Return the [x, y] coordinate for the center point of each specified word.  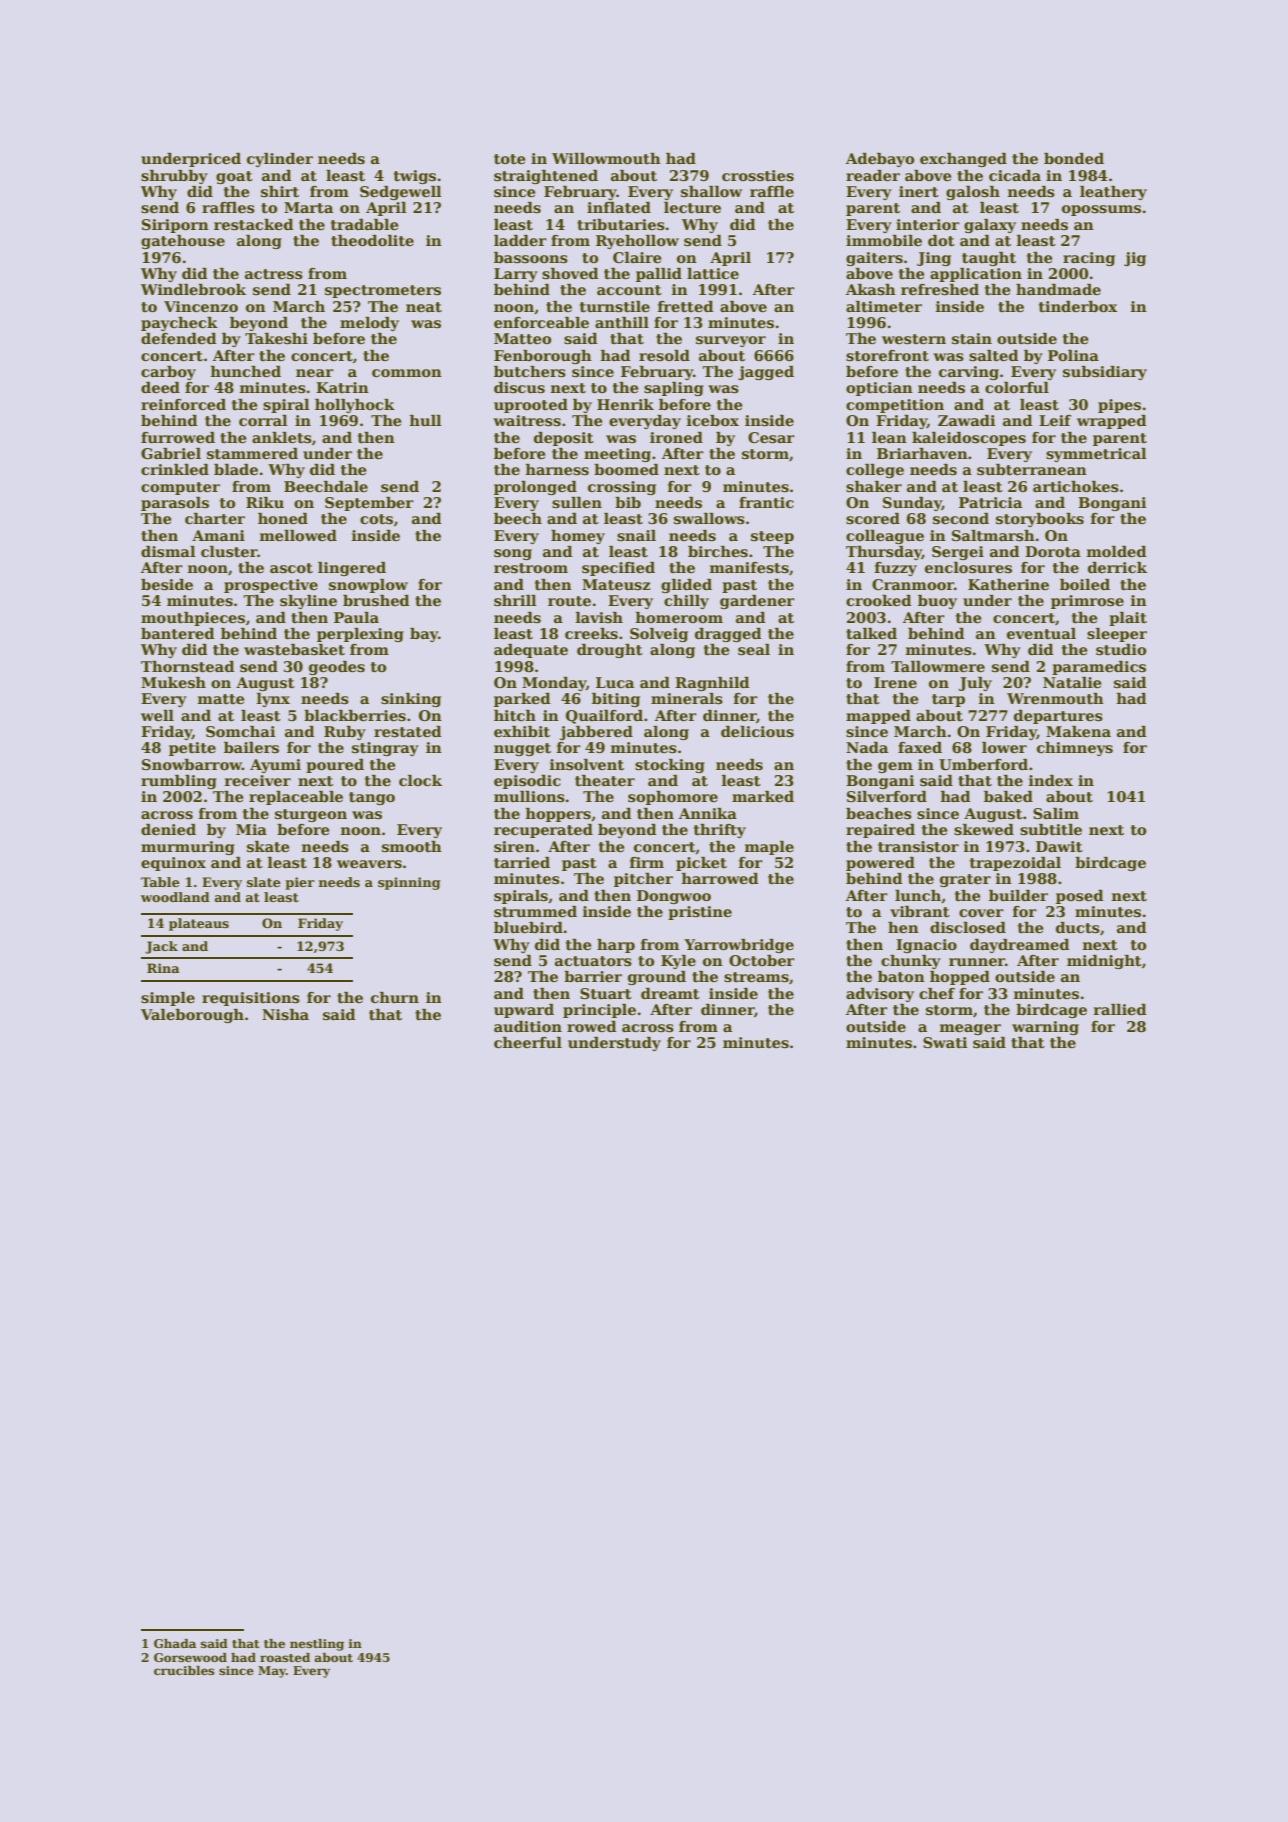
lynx [273, 700]
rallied [1120, 1009]
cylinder [280, 160]
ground [657, 978]
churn [395, 997]
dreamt [670, 993]
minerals [687, 699]
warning [1045, 1028]
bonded [1074, 158]
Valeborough [192, 1016]
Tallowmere [938, 666]
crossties [758, 176]
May [272, 1672]
